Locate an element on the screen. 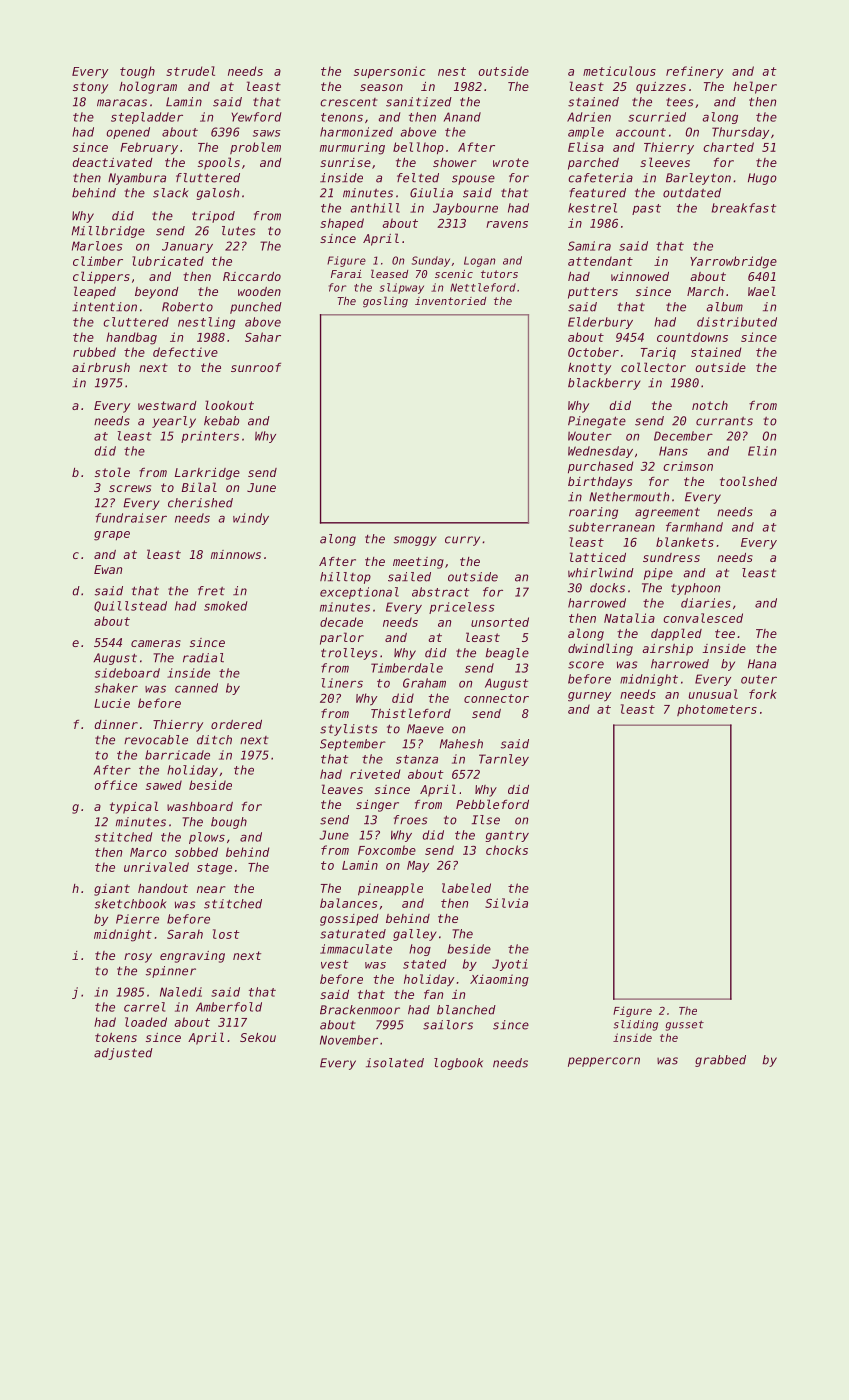 This screenshot has width=849, height=1400. slack is located at coordinates (170, 193).
